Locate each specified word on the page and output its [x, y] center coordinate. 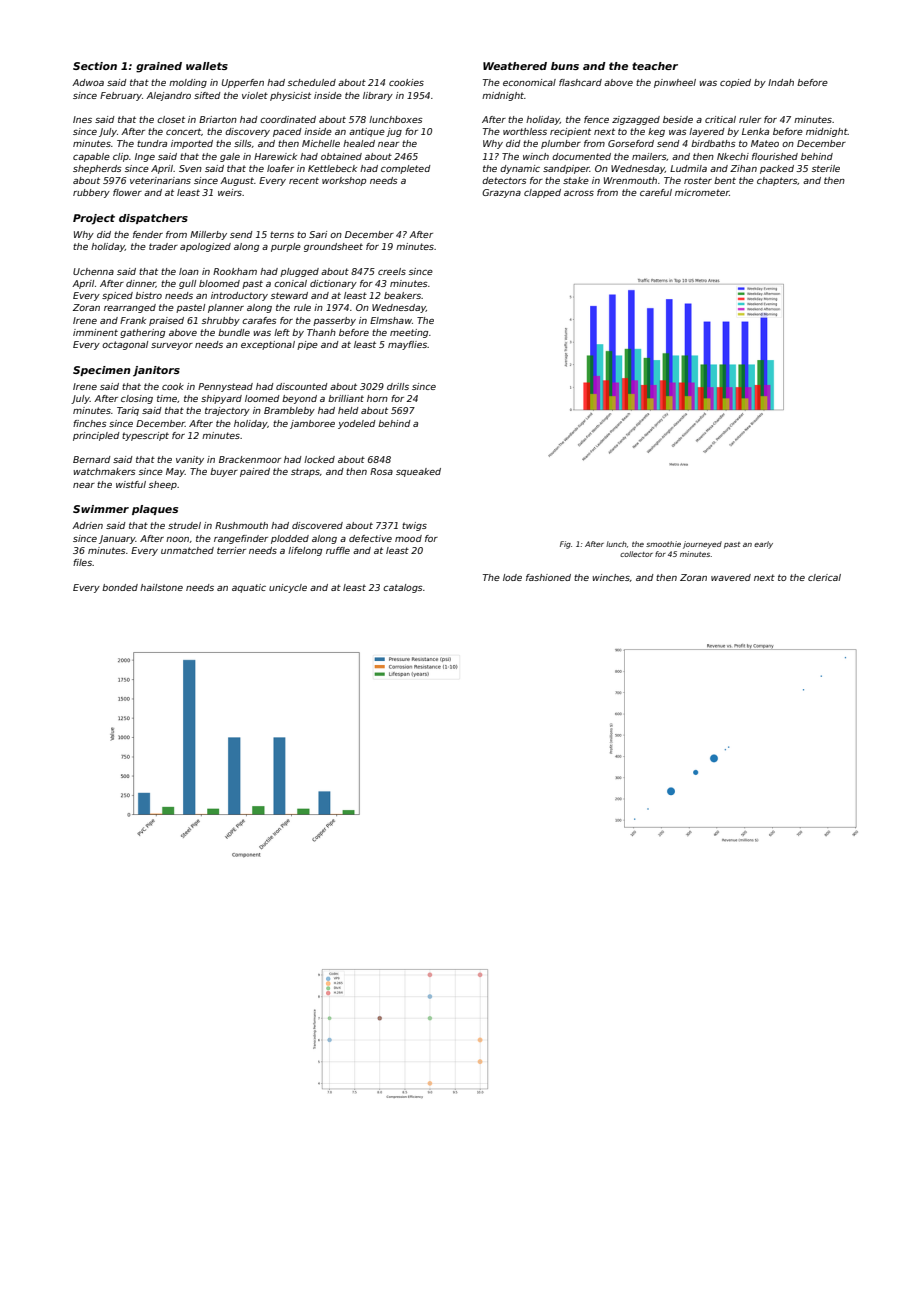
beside [678, 119]
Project [94, 219]
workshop [344, 181]
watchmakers [104, 471]
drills [398, 386]
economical [529, 82]
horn [377, 398]
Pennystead [225, 387]
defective [370, 538]
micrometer [702, 192]
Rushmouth [241, 525]
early [763, 545]
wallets [207, 66]
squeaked [418, 472]
